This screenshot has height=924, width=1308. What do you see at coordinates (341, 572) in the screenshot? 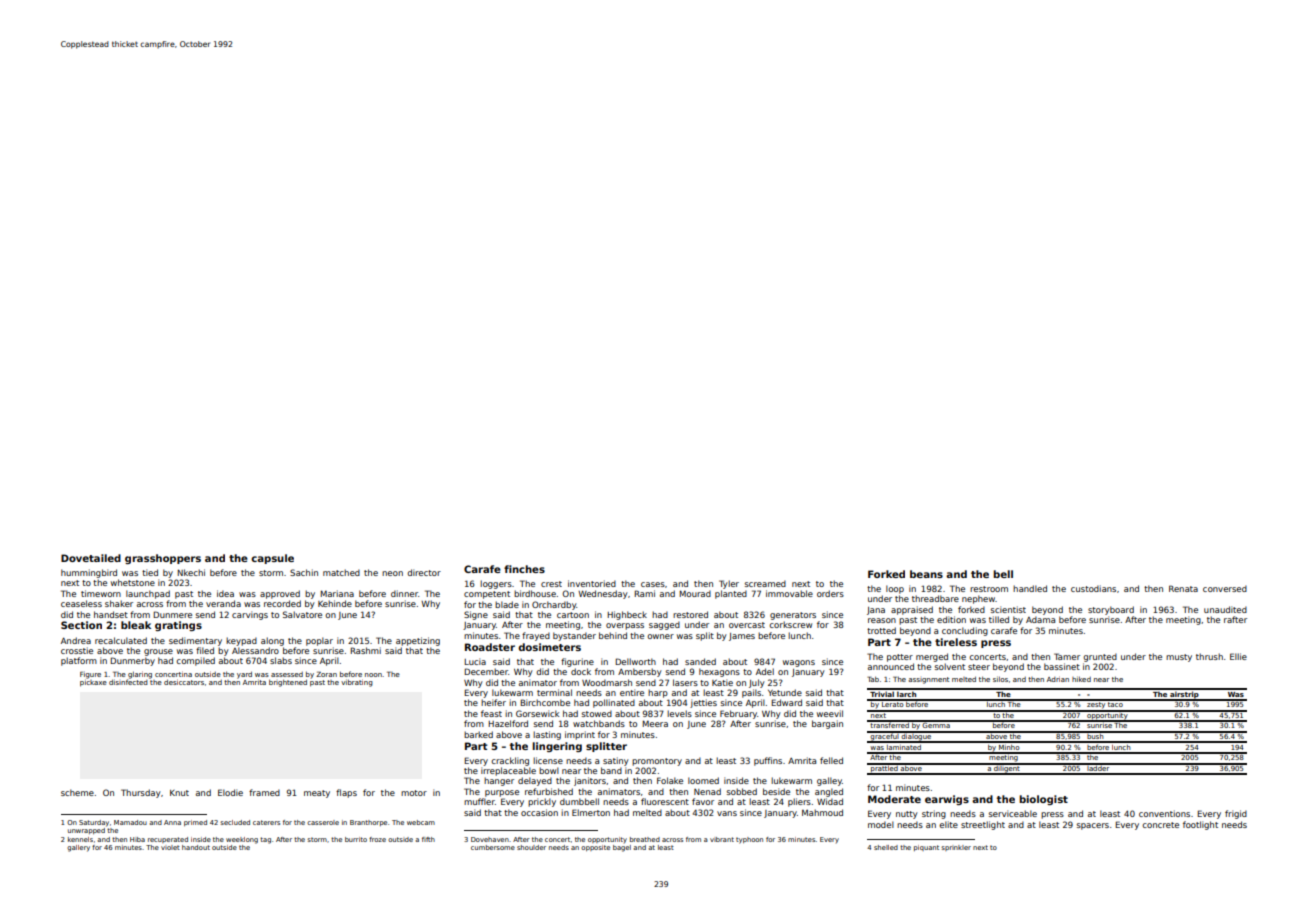
I see `matched` at bounding box center [341, 572].
